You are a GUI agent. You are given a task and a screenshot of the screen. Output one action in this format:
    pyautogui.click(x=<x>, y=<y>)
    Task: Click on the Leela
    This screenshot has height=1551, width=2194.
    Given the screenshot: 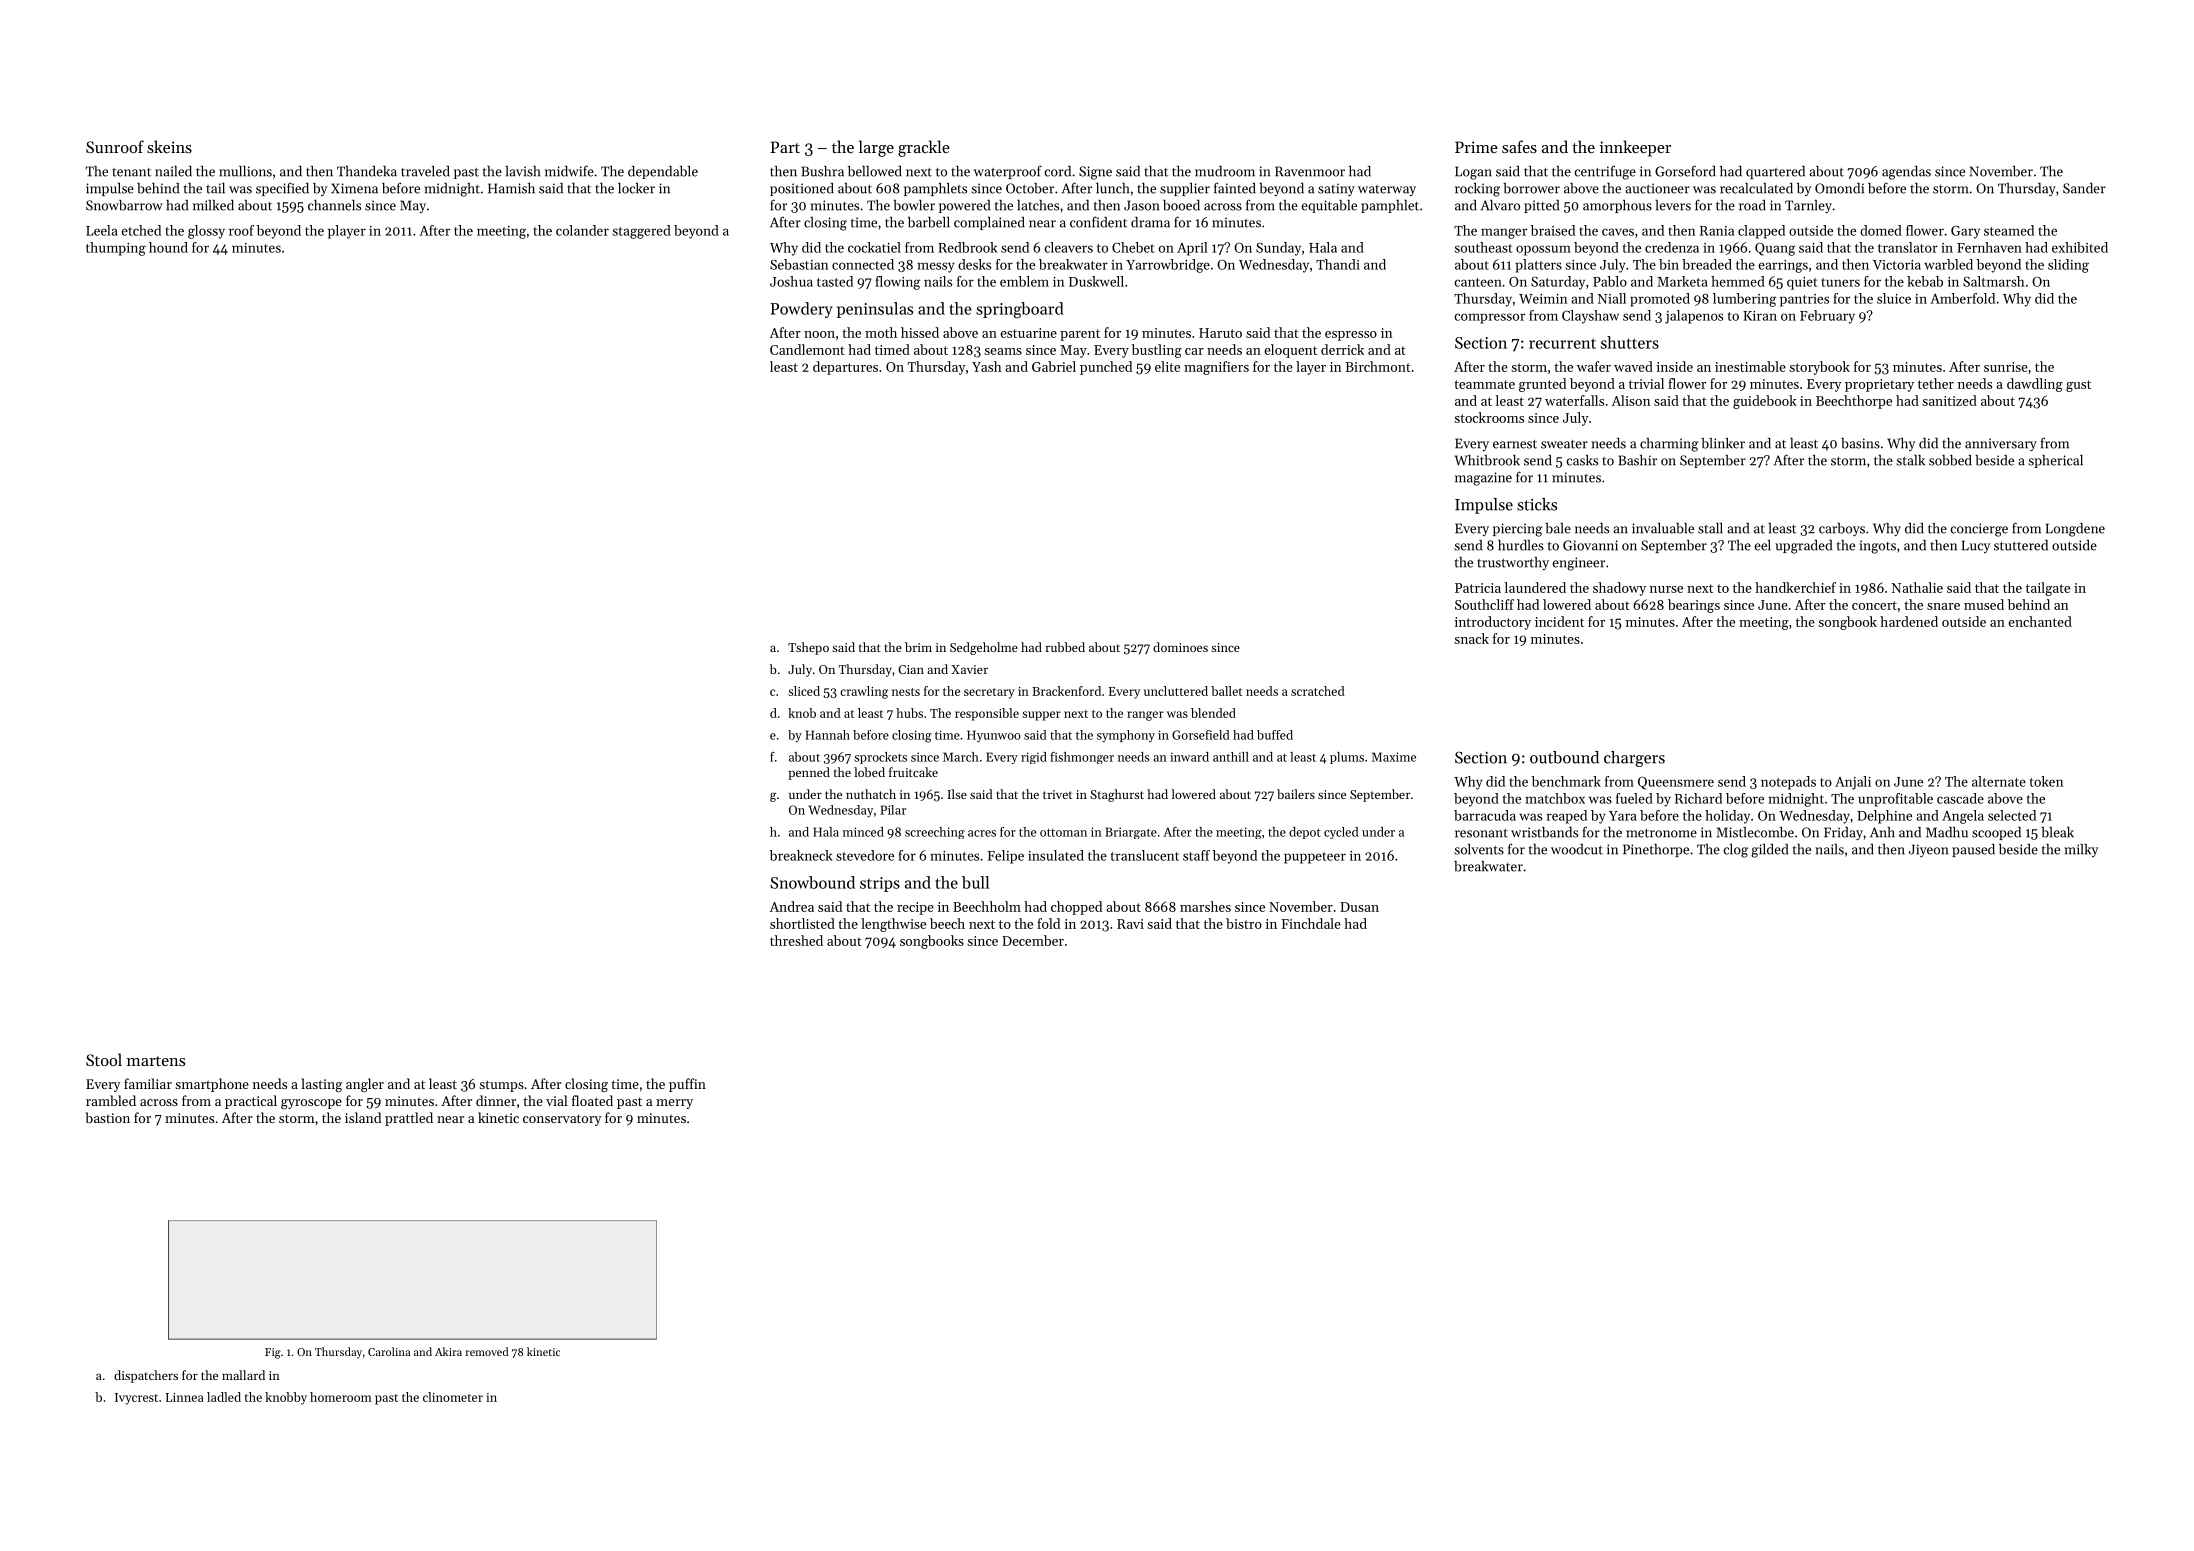 What is the action you would take?
    pyautogui.click(x=102, y=230)
